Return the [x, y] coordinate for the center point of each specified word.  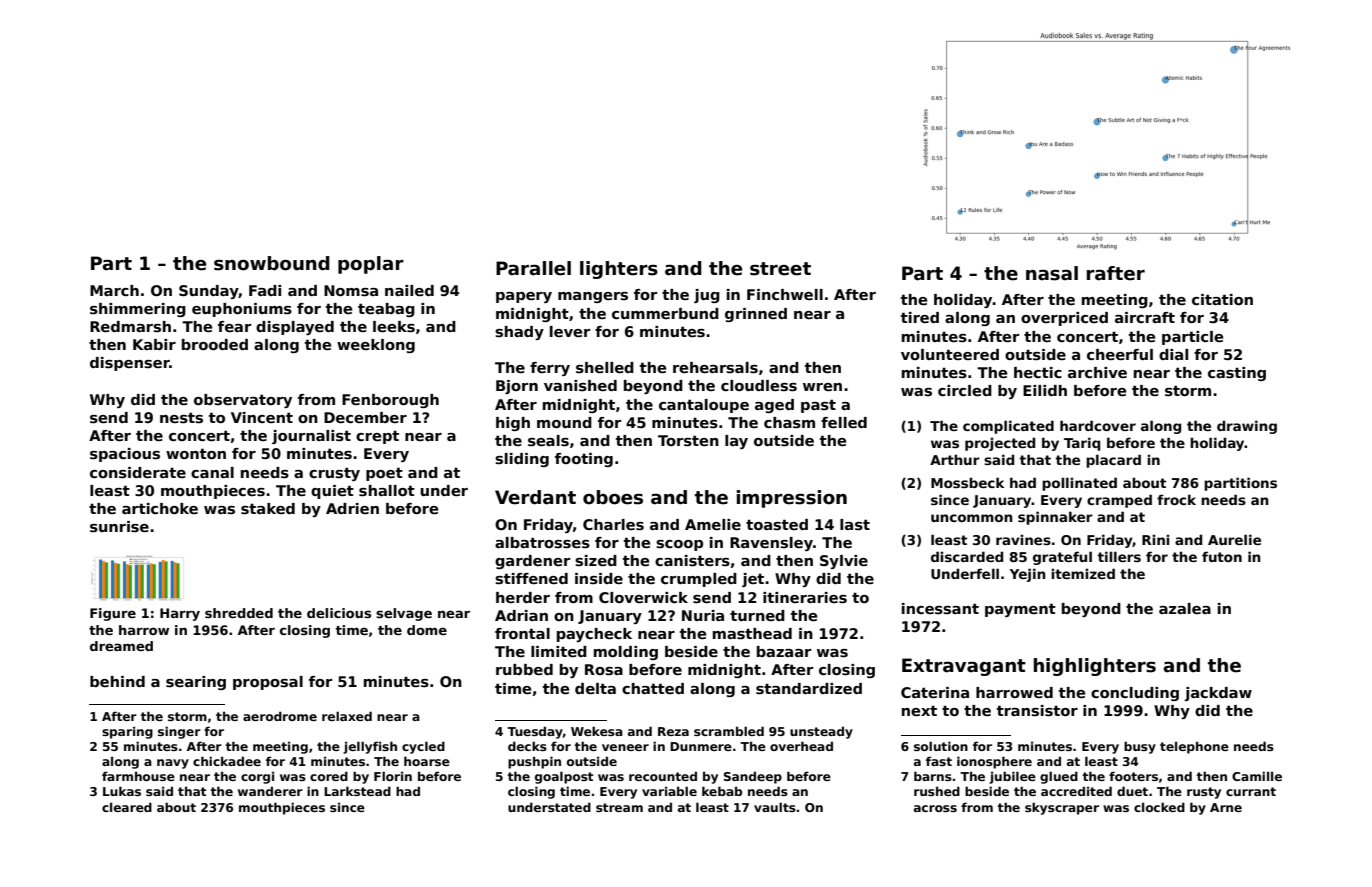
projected [1000, 444]
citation [1222, 299]
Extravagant [964, 667]
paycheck [594, 635]
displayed [295, 328]
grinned [756, 315]
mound [564, 422]
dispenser [130, 364]
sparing [127, 732]
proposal [268, 683]
